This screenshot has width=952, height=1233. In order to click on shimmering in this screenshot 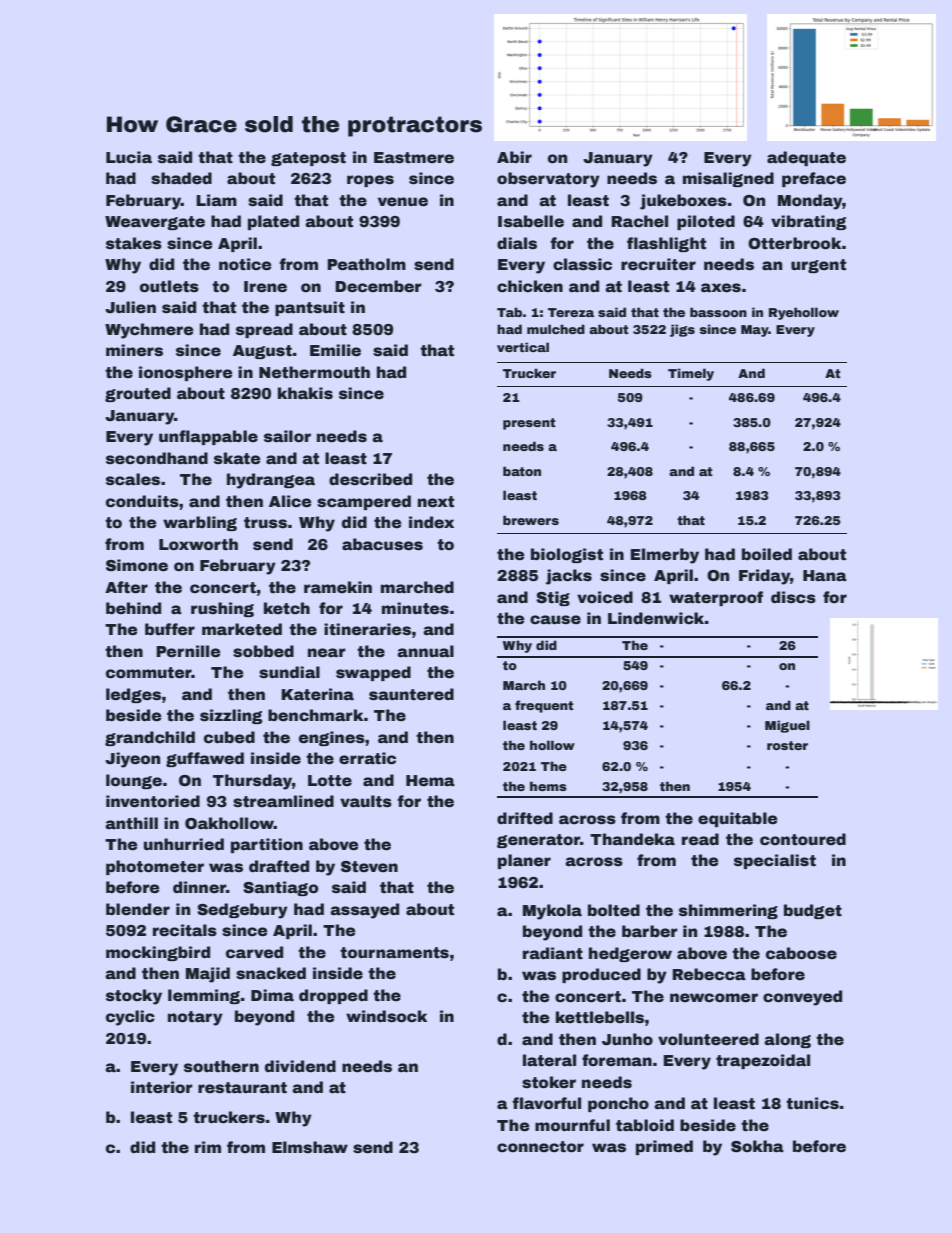, I will do `click(728, 911)`.
